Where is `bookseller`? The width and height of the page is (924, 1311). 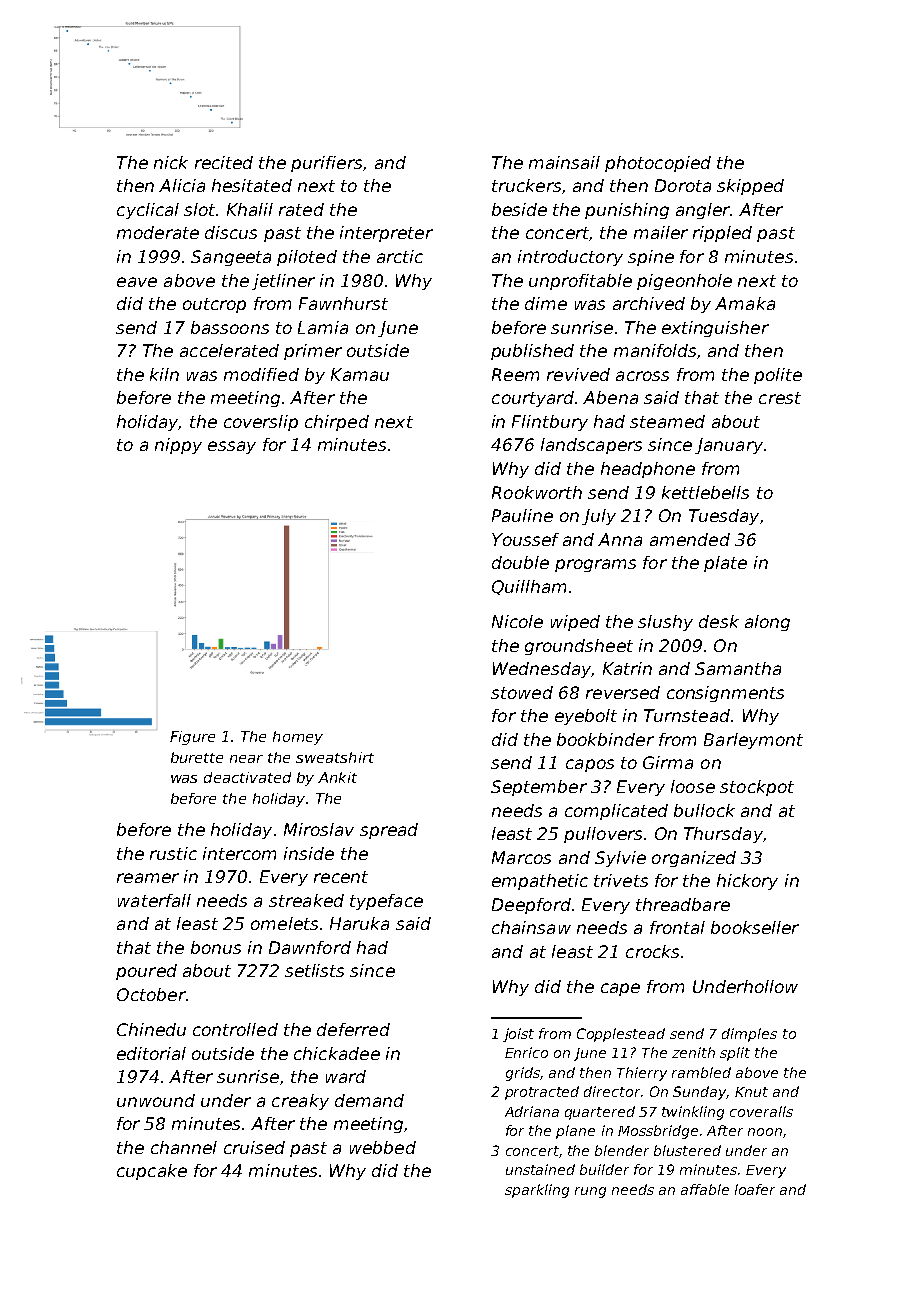
bookseller is located at coordinates (755, 927).
